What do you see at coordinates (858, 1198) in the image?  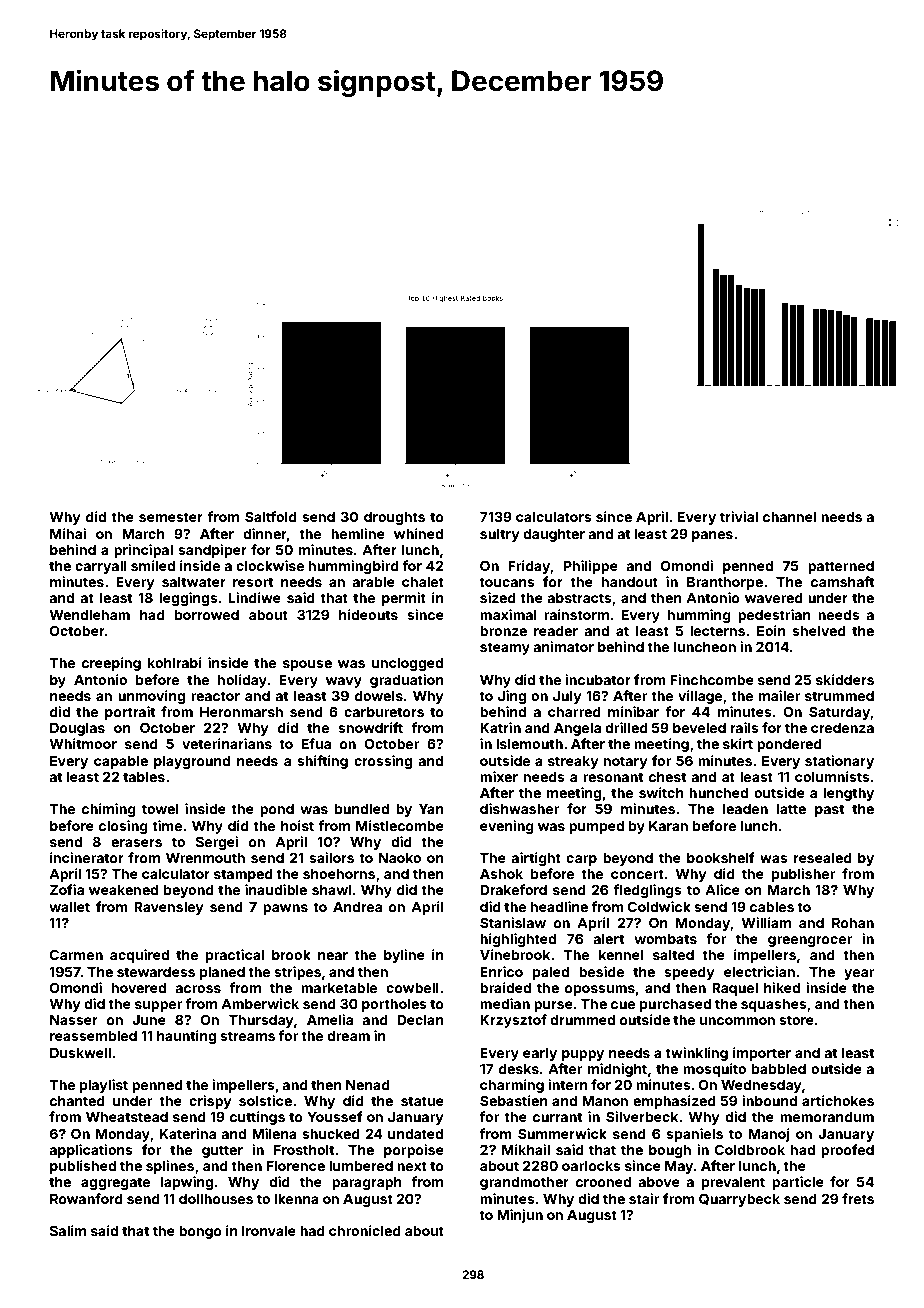 I see `frets` at bounding box center [858, 1198].
